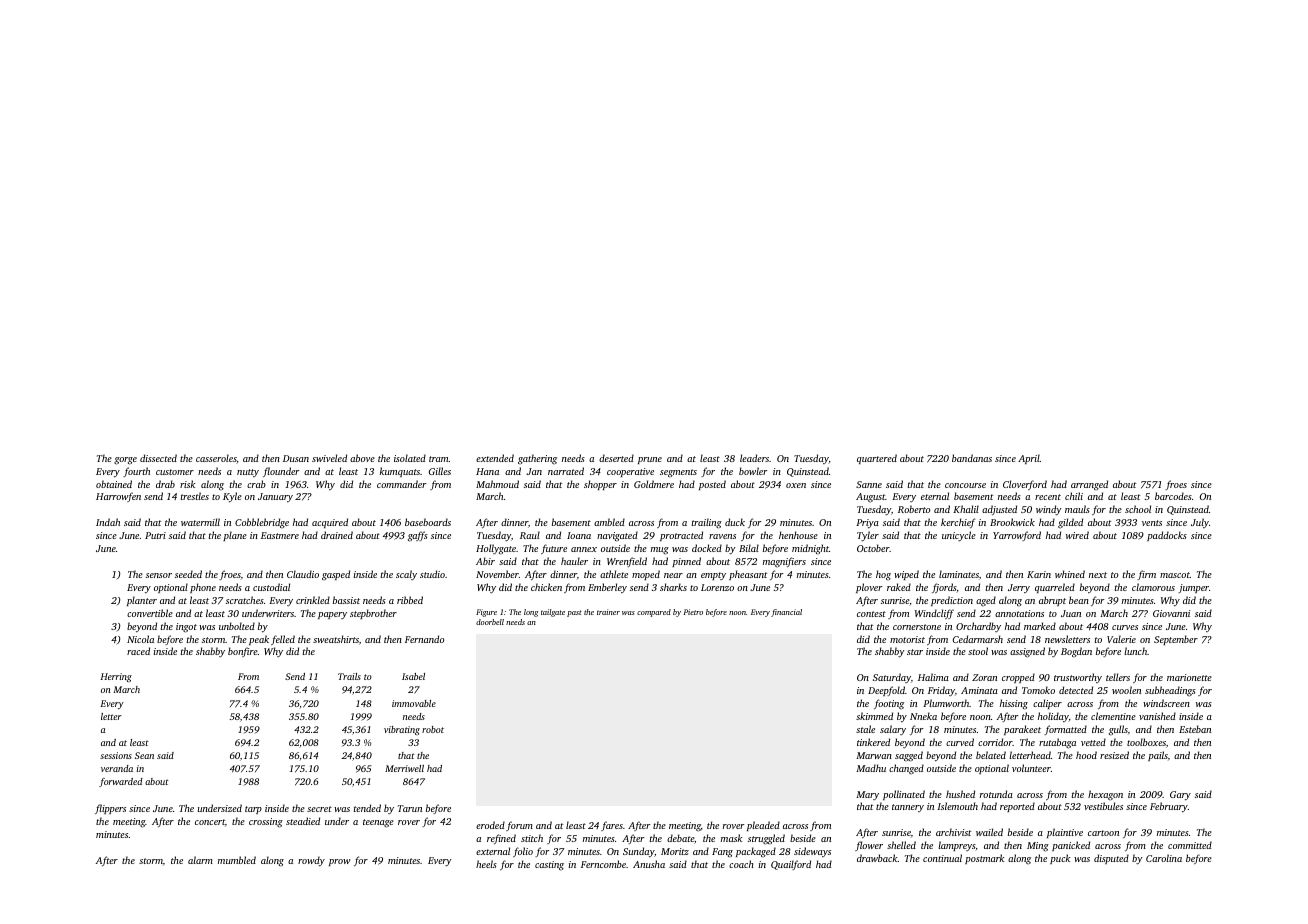 Image resolution: width=1308 pixels, height=924 pixels. I want to click on Marwan, so click(874, 755).
